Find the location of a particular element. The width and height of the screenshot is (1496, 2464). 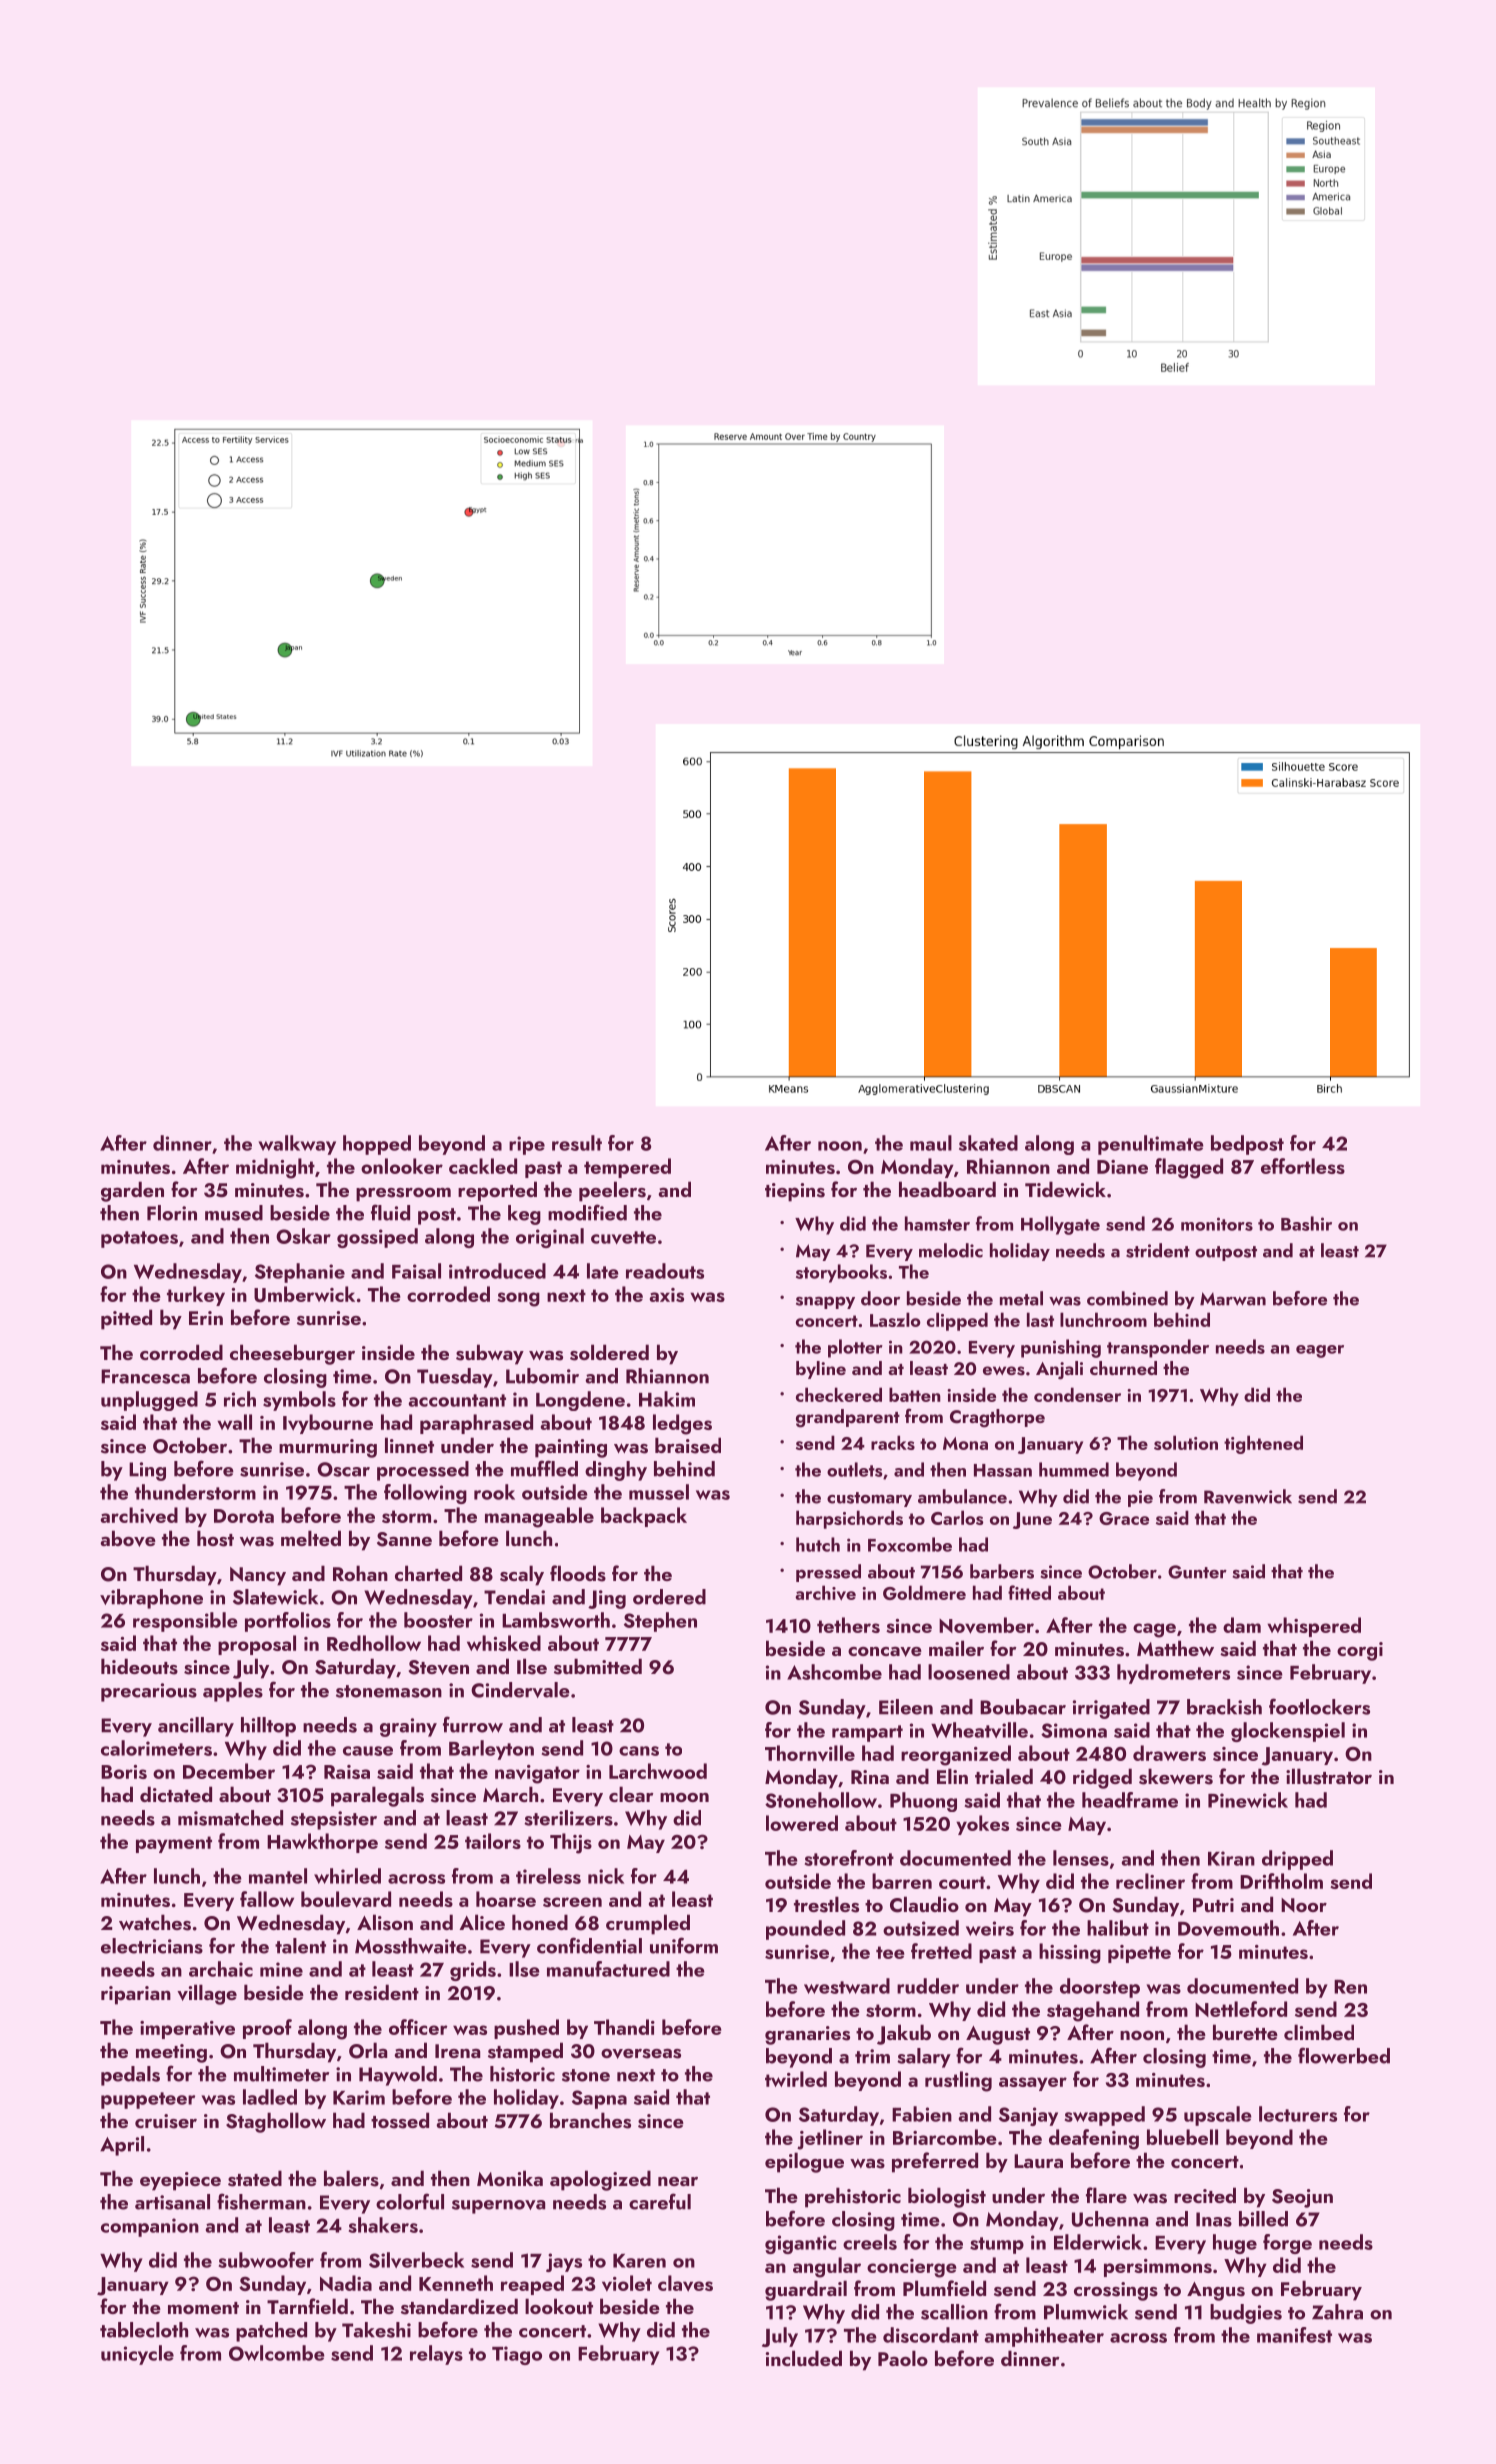

branches is located at coordinates (590, 2120).
